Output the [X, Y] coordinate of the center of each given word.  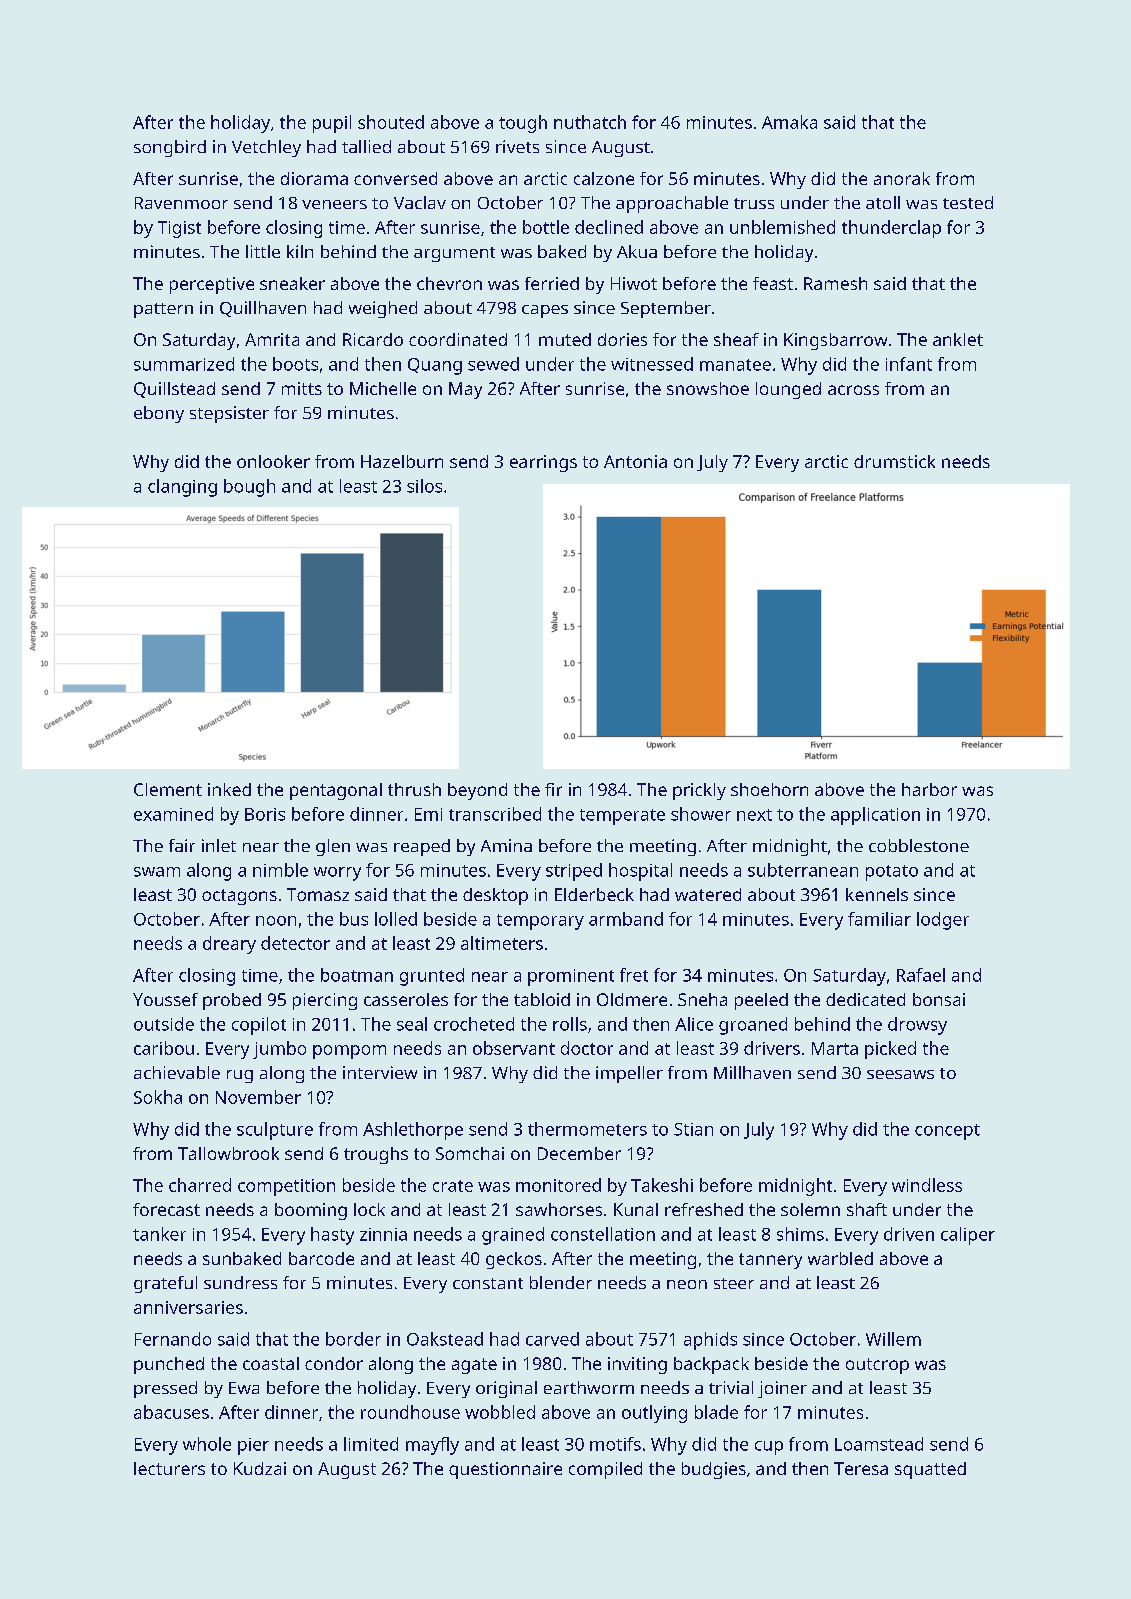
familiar [879, 919]
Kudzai [260, 1468]
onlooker [273, 461]
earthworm [589, 1387]
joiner [782, 1389]
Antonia [635, 461]
